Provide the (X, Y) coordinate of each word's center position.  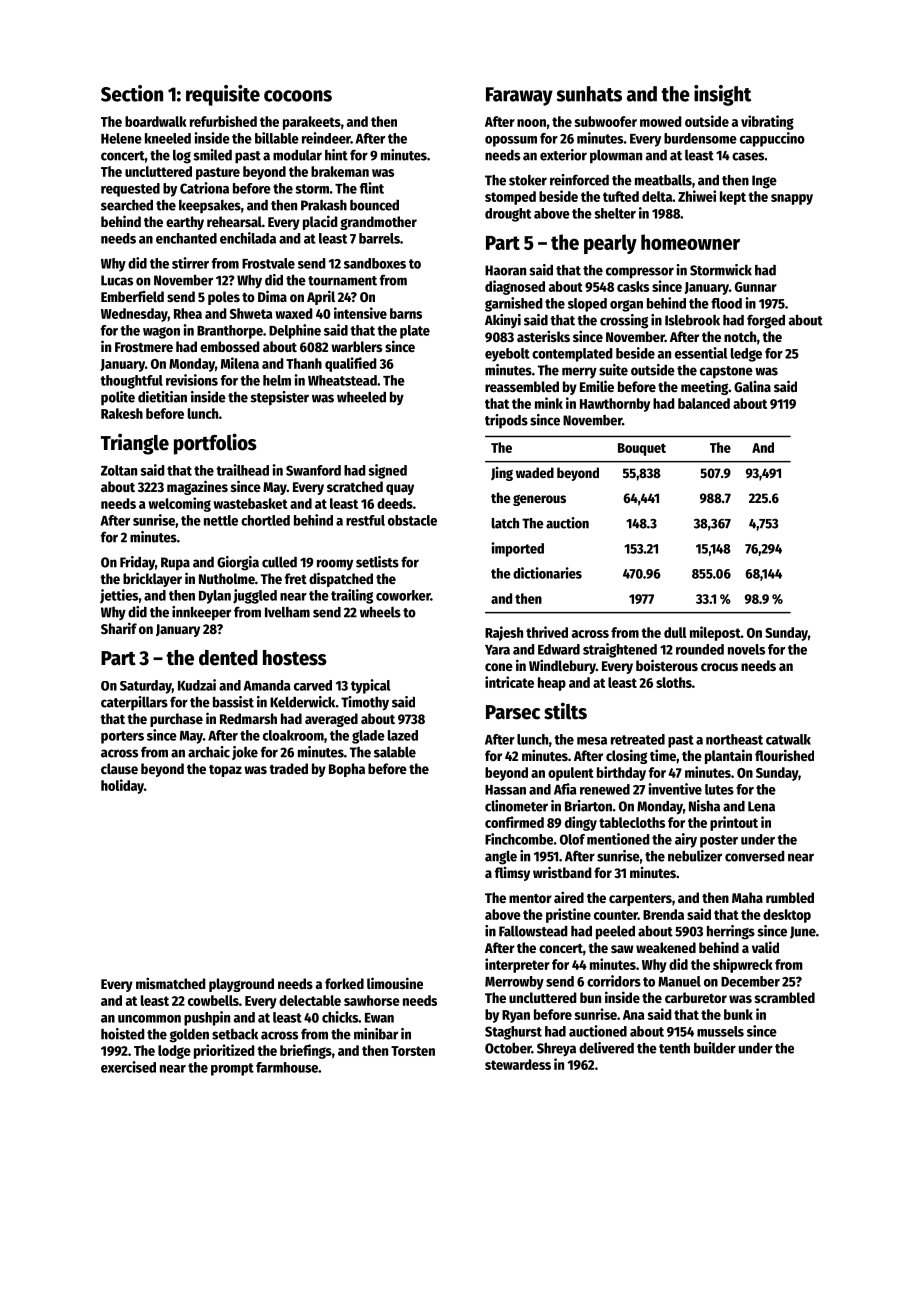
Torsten (413, 1051)
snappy (792, 199)
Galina (752, 386)
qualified (351, 364)
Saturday (146, 687)
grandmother (378, 223)
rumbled (790, 897)
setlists (377, 562)
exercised (128, 1067)
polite (118, 398)
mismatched (171, 983)
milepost (715, 633)
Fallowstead (533, 931)
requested (130, 190)
